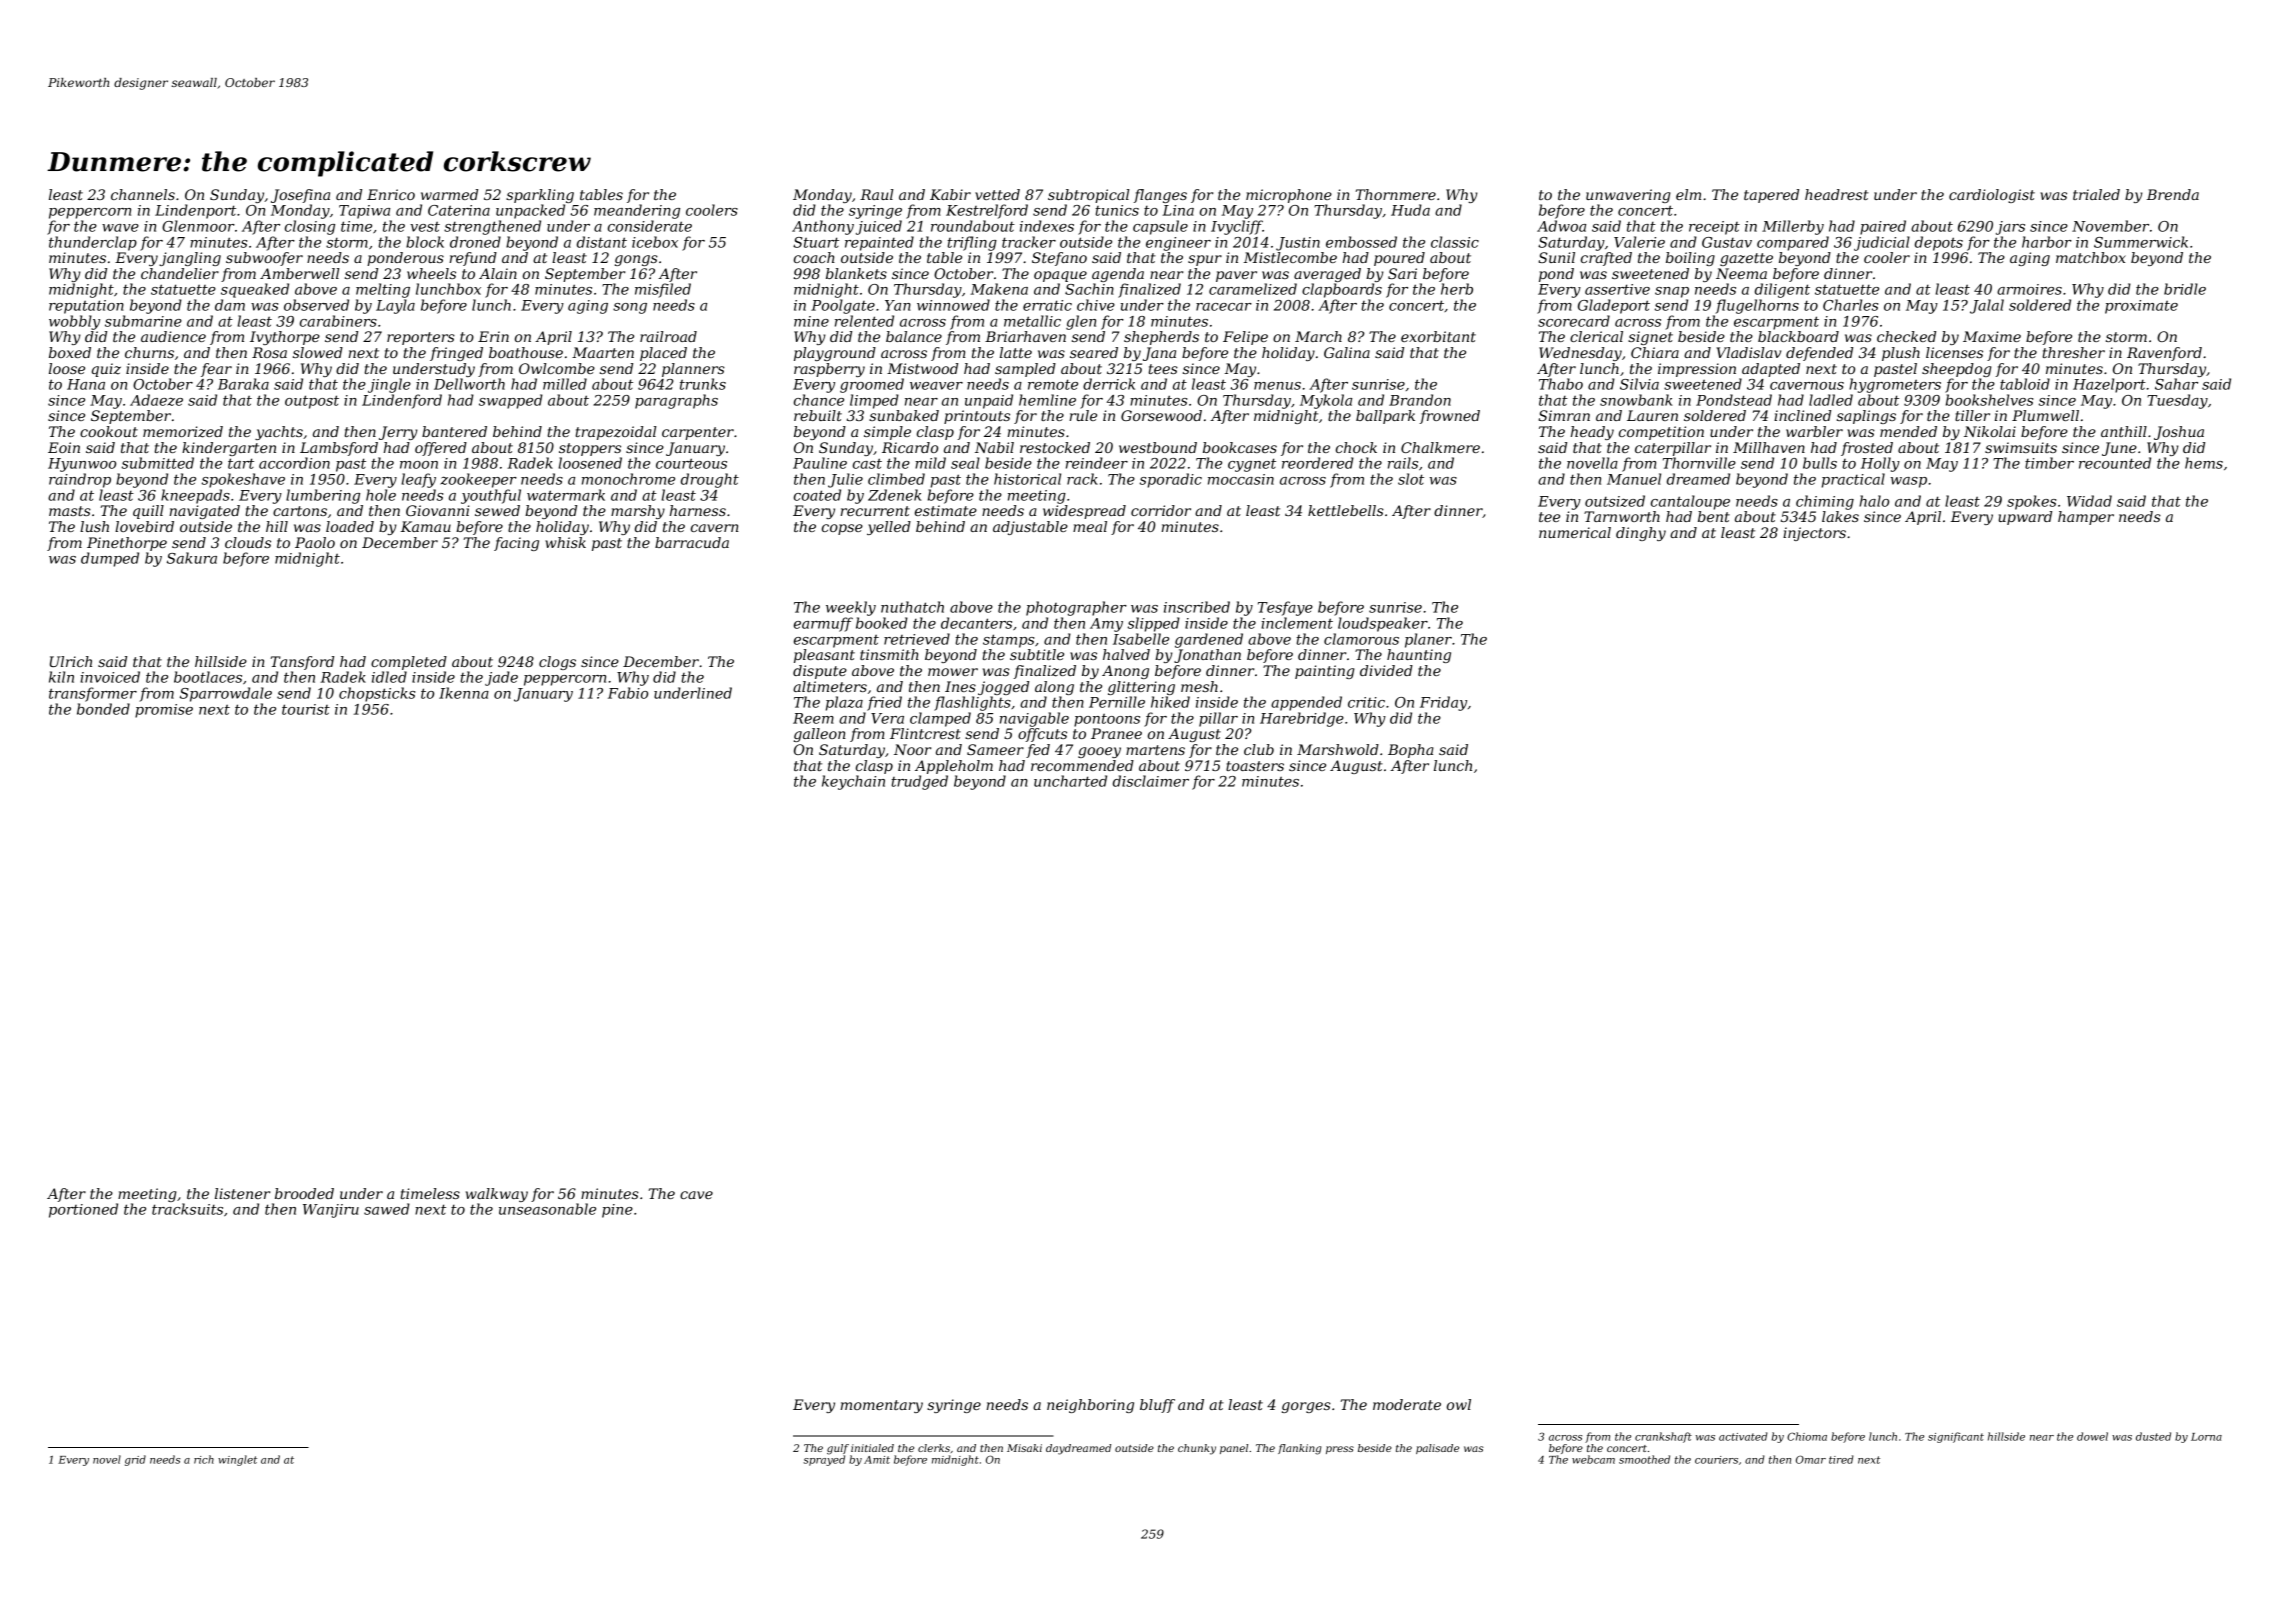 This screenshot has height=1614, width=2282. I want to click on hamper, so click(2086, 518).
